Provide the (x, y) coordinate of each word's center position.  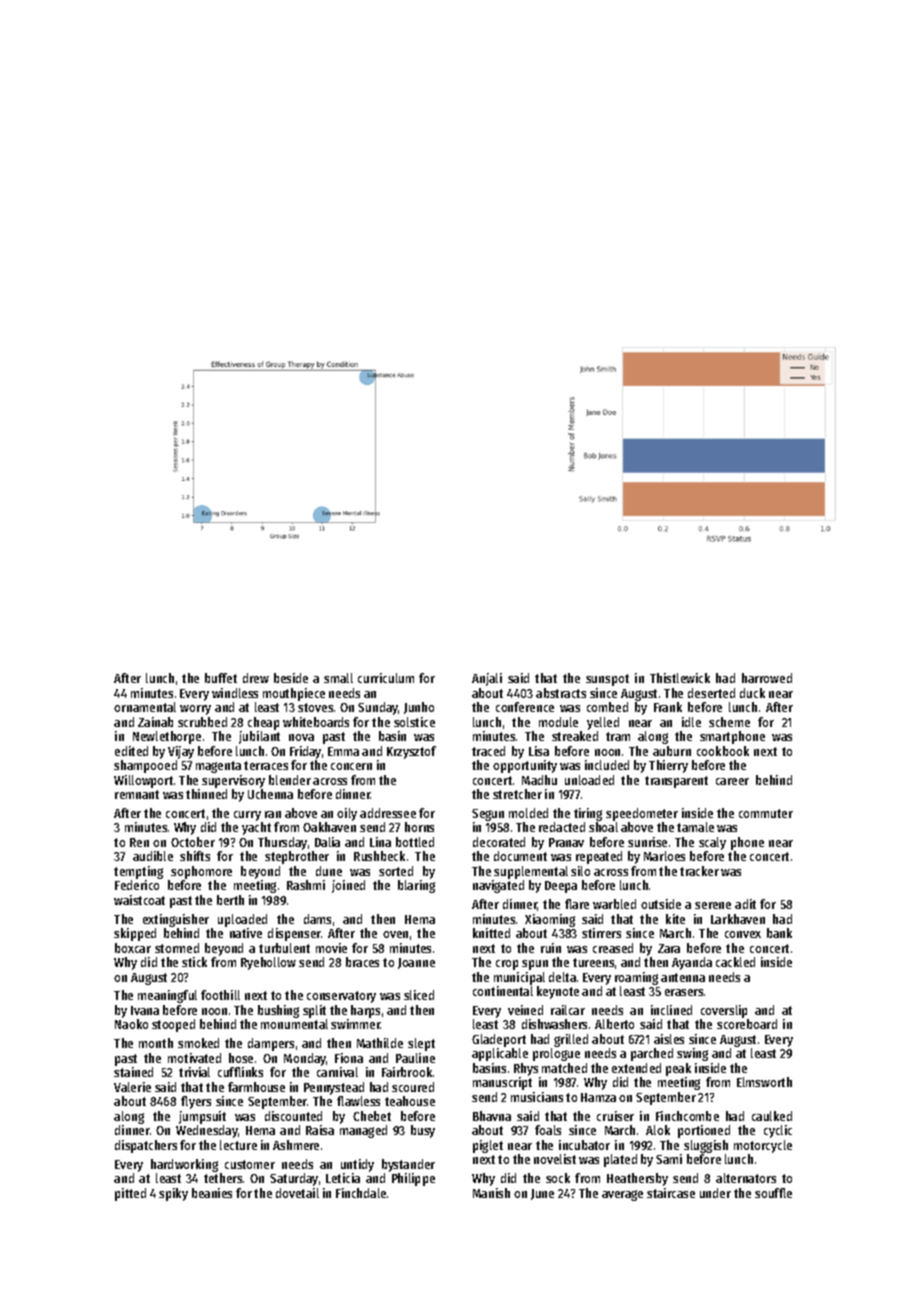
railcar (568, 1010)
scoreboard (747, 1024)
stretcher (517, 794)
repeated (599, 857)
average (622, 1195)
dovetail (297, 1193)
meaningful (167, 996)
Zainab (155, 722)
